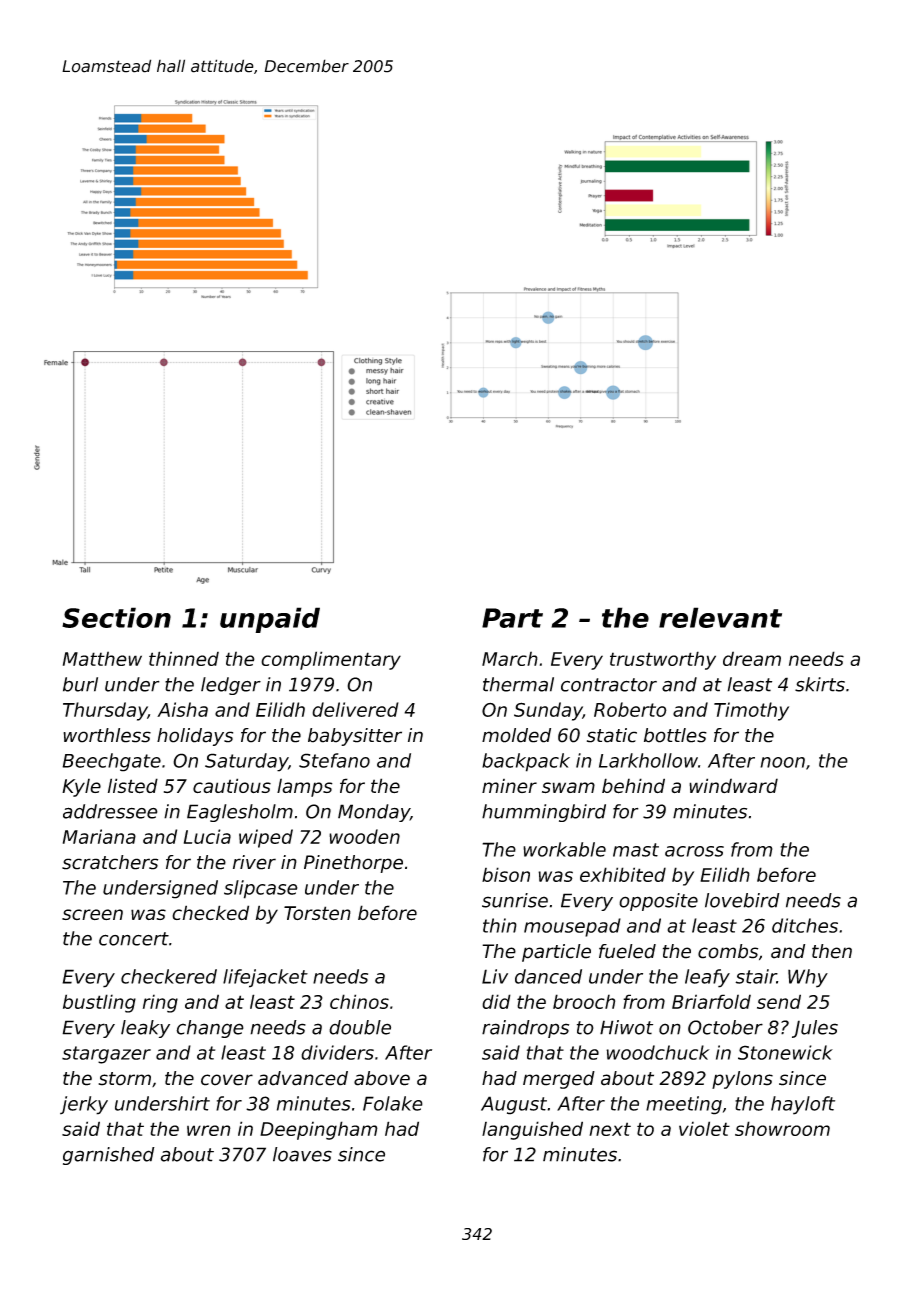 This screenshot has width=924, height=1314. I want to click on jerky, so click(84, 1105).
